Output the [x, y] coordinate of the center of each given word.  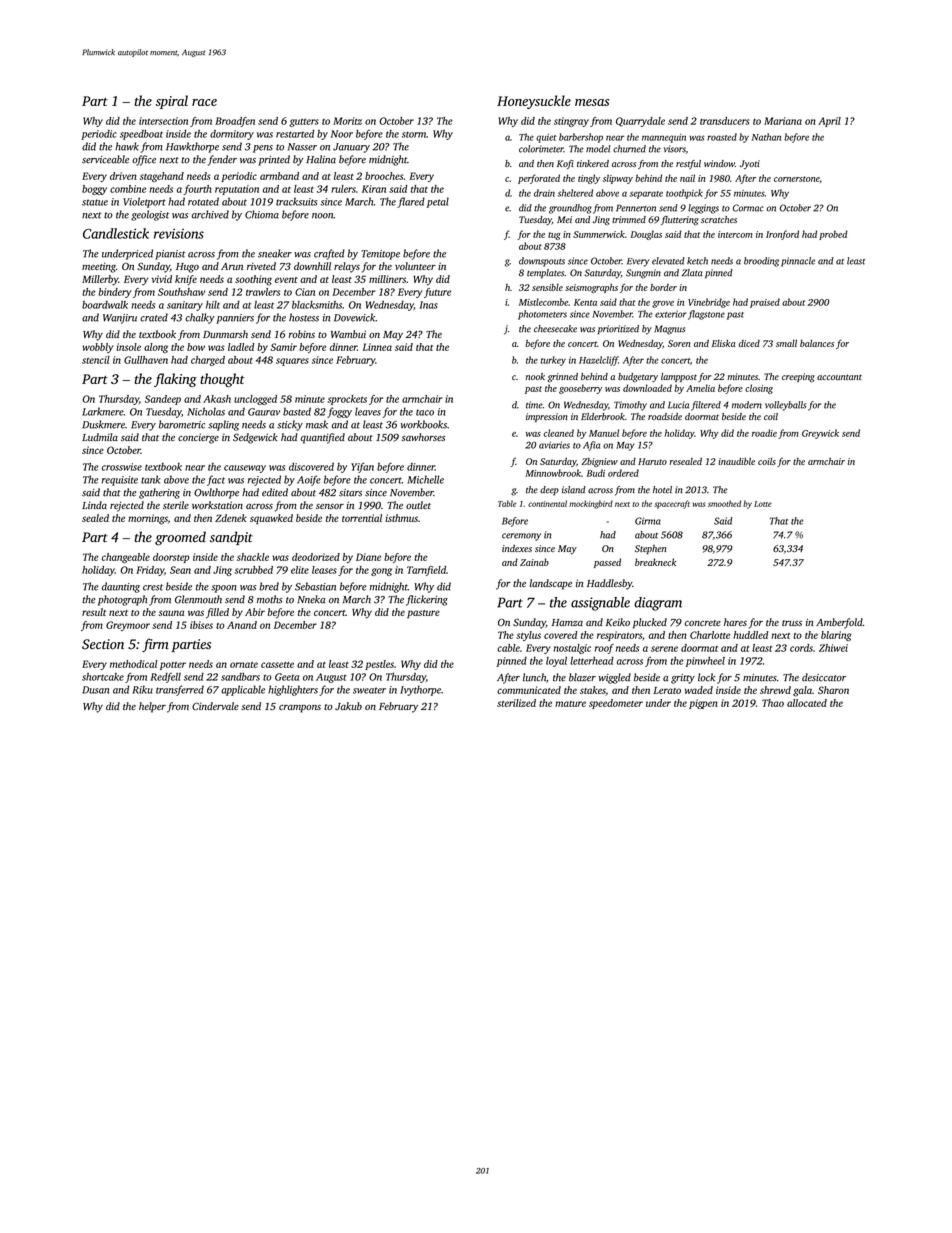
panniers [235, 319]
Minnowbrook [553, 473]
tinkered [593, 163]
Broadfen [235, 122]
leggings [703, 209]
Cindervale [215, 706]
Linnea [377, 347]
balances [817, 343]
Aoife [309, 480]
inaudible [736, 461]
